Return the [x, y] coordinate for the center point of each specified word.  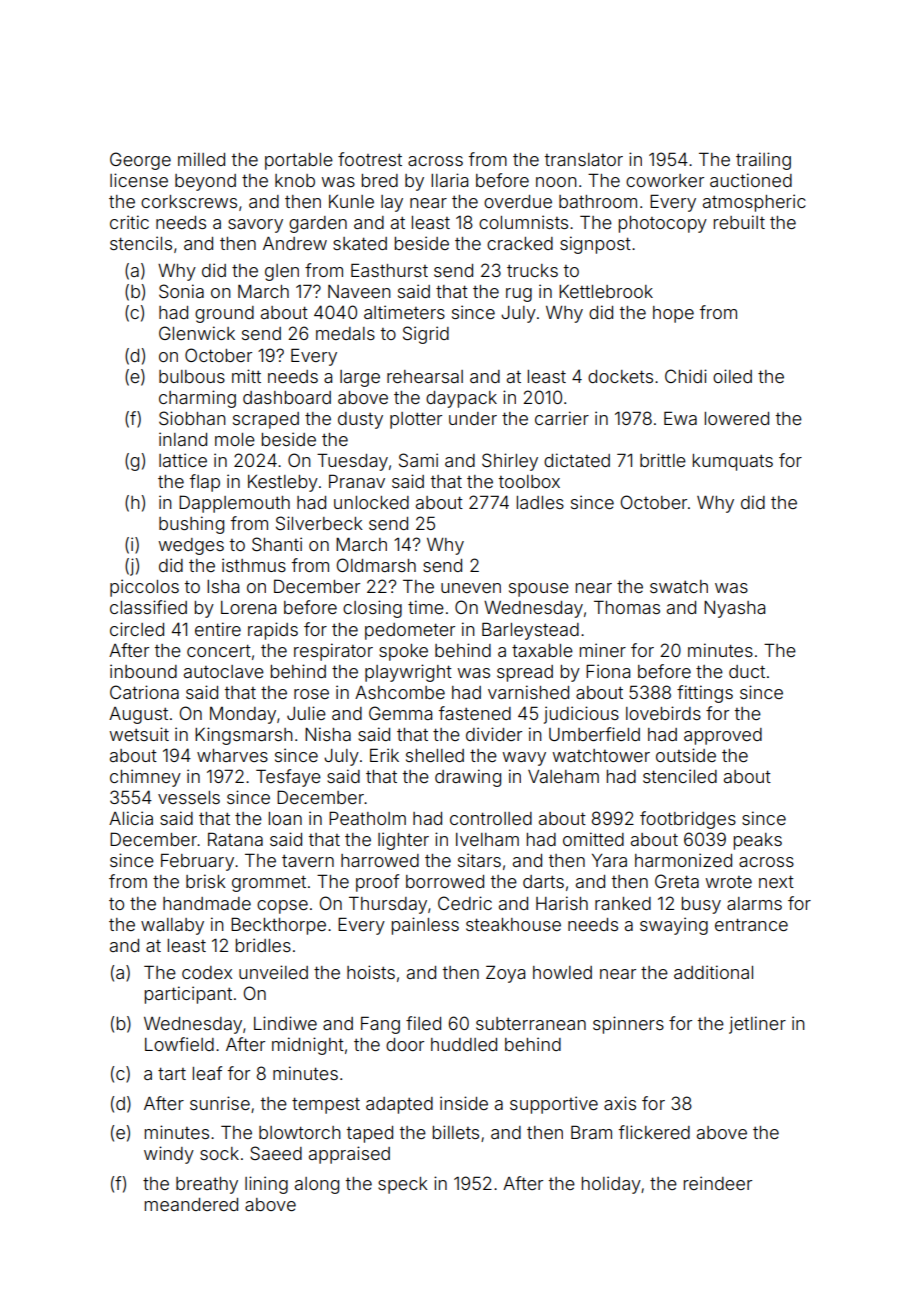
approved [723, 736]
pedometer [410, 631]
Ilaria [449, 180]
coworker [665, 180]
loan [285, 818]
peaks [758, 841]
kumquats [733, 462]
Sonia [181, 291]
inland [183, 439]
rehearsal [425, 376]
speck [403, 1185]
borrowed [445, 881]
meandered [191, 1204]
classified [148, 607]
